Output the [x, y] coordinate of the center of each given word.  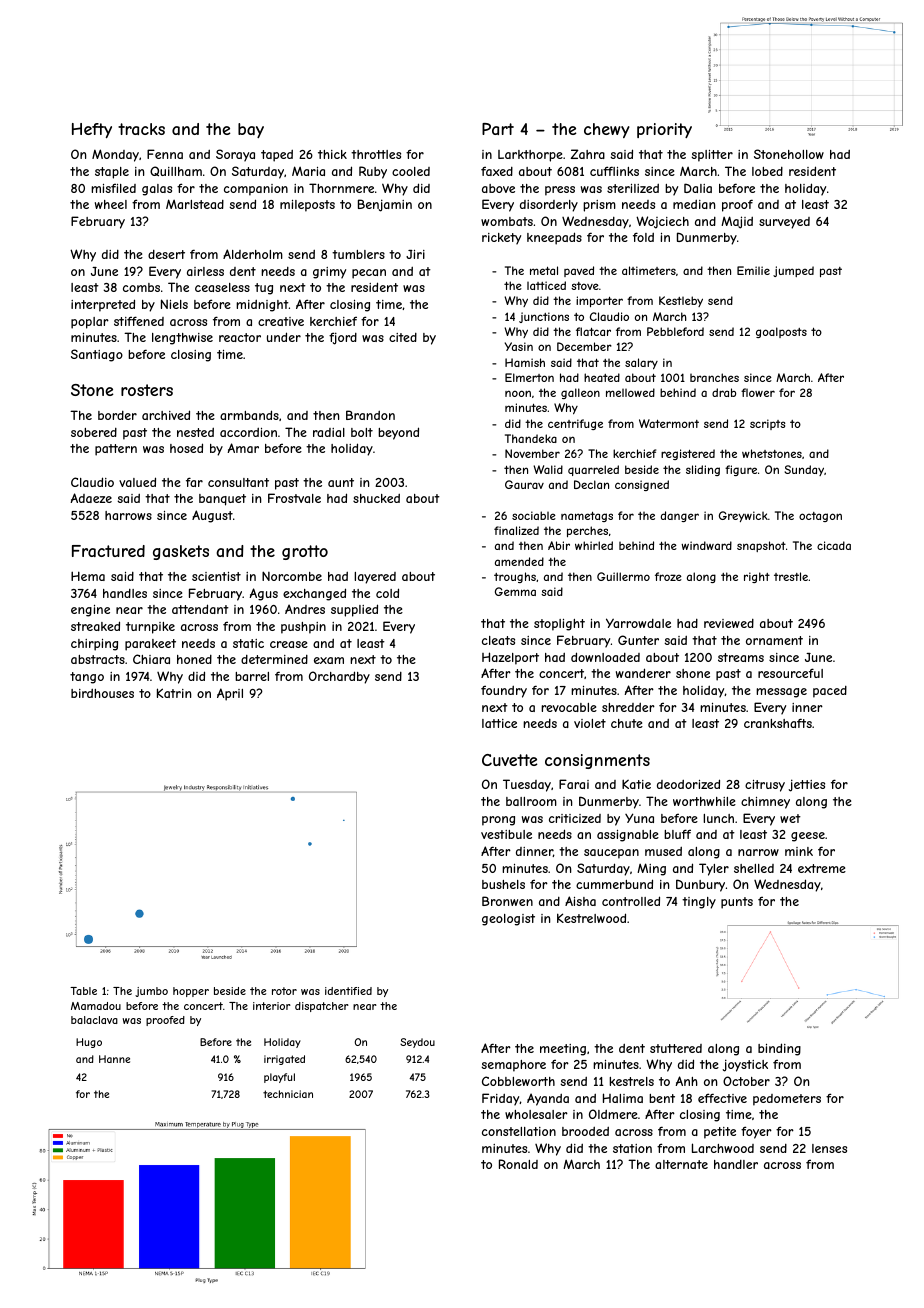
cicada [834, 545]
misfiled [113, 188]
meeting [563, 1050]
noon [518, 393]
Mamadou [96, 1006]
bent [662, 1098]
